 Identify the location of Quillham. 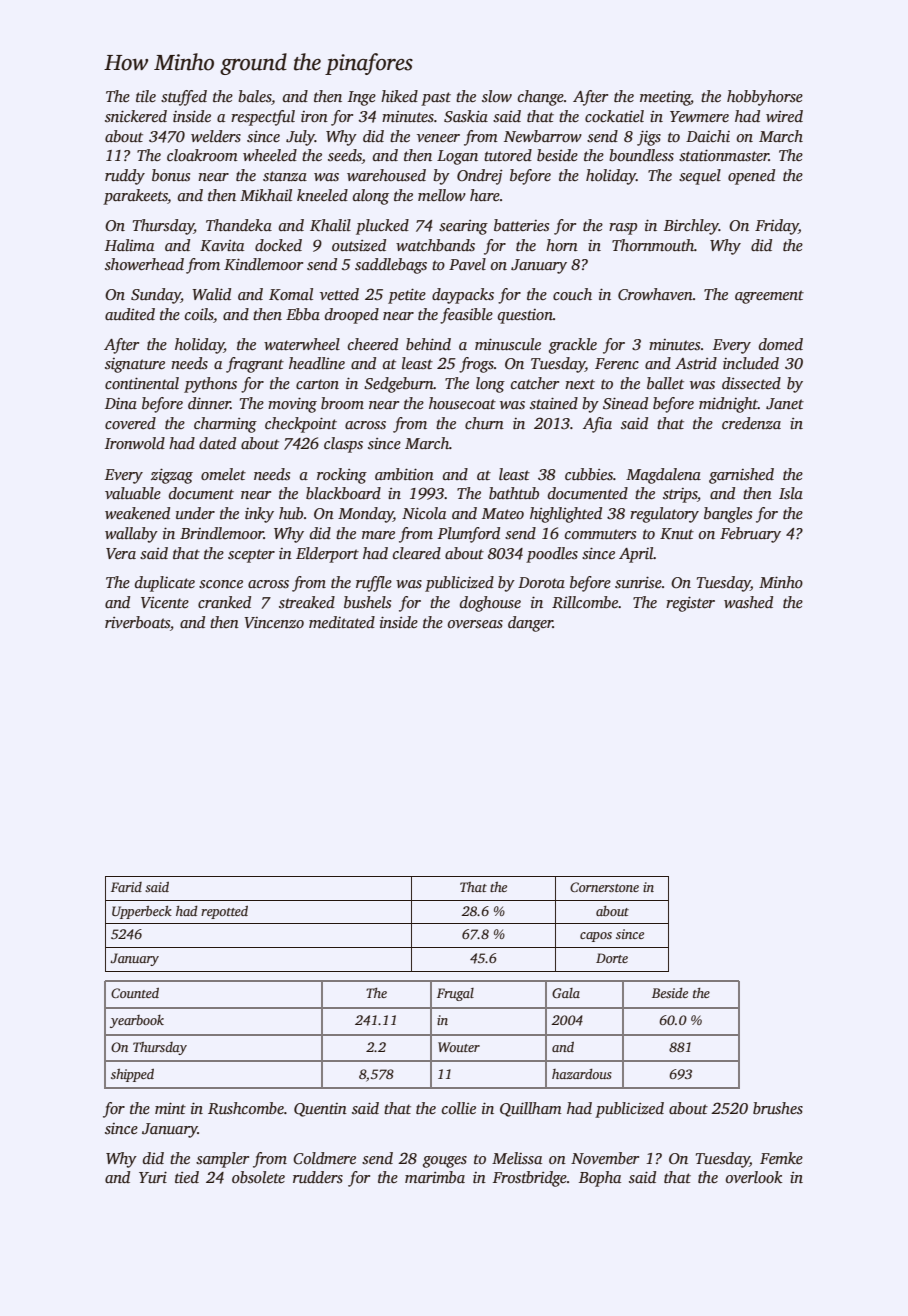
(531, 1109).
